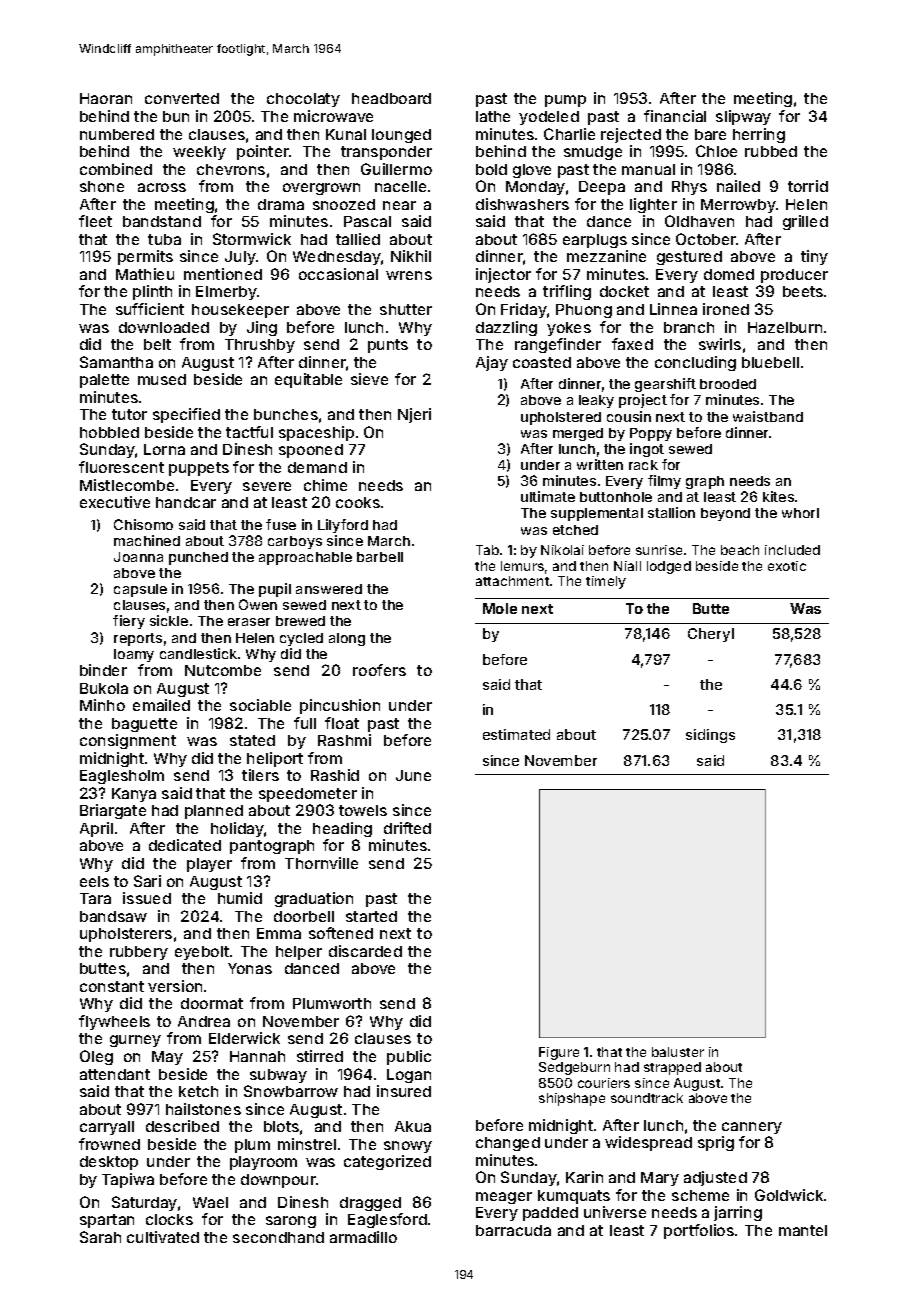 Image resolution: width=908 pixels, height=1316 pixels. Describe the element at coordinates (743, 117) in the document. I see `slipway` at that location.
